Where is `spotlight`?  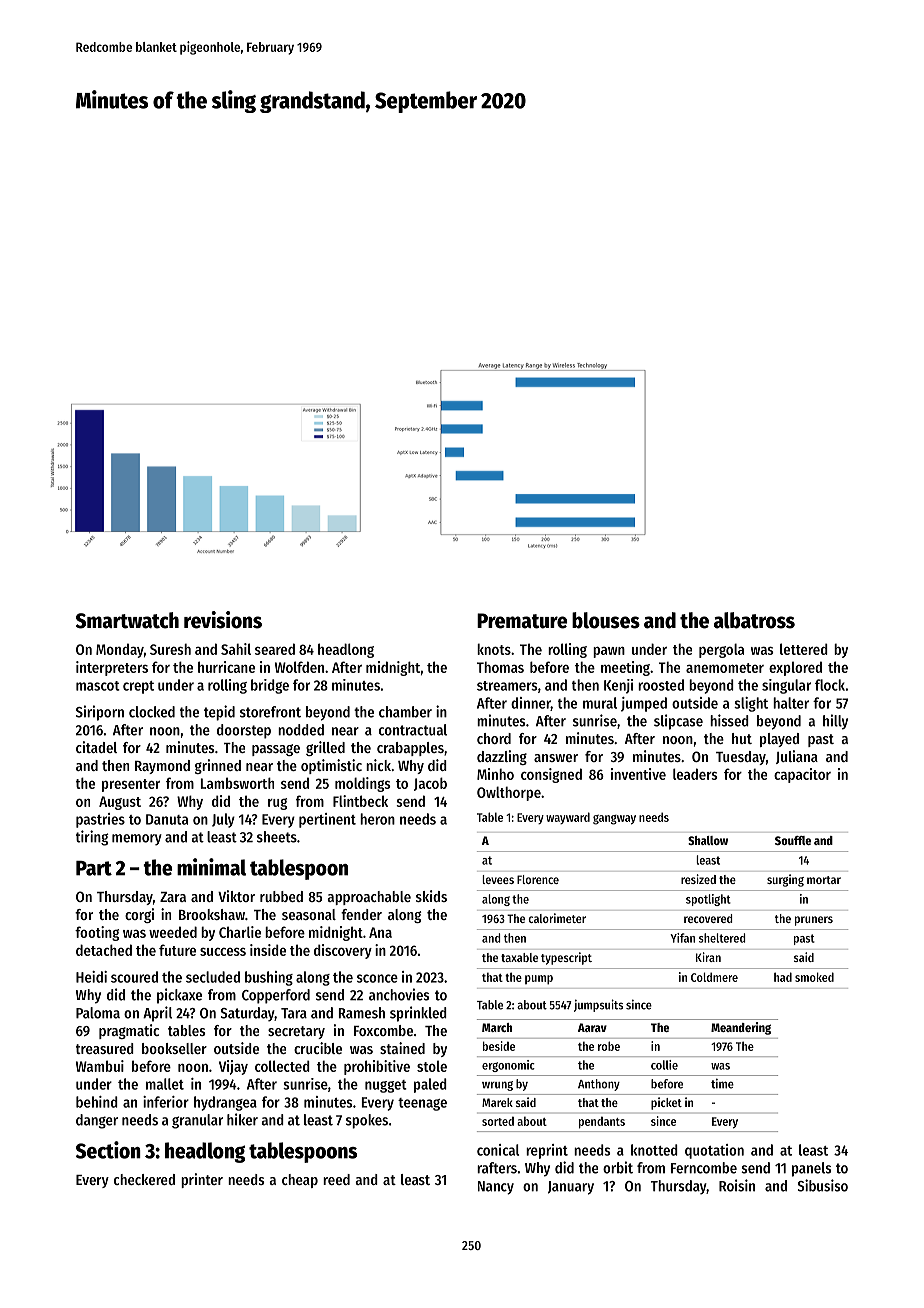 spotlight is located at coordinates (708, 900).
